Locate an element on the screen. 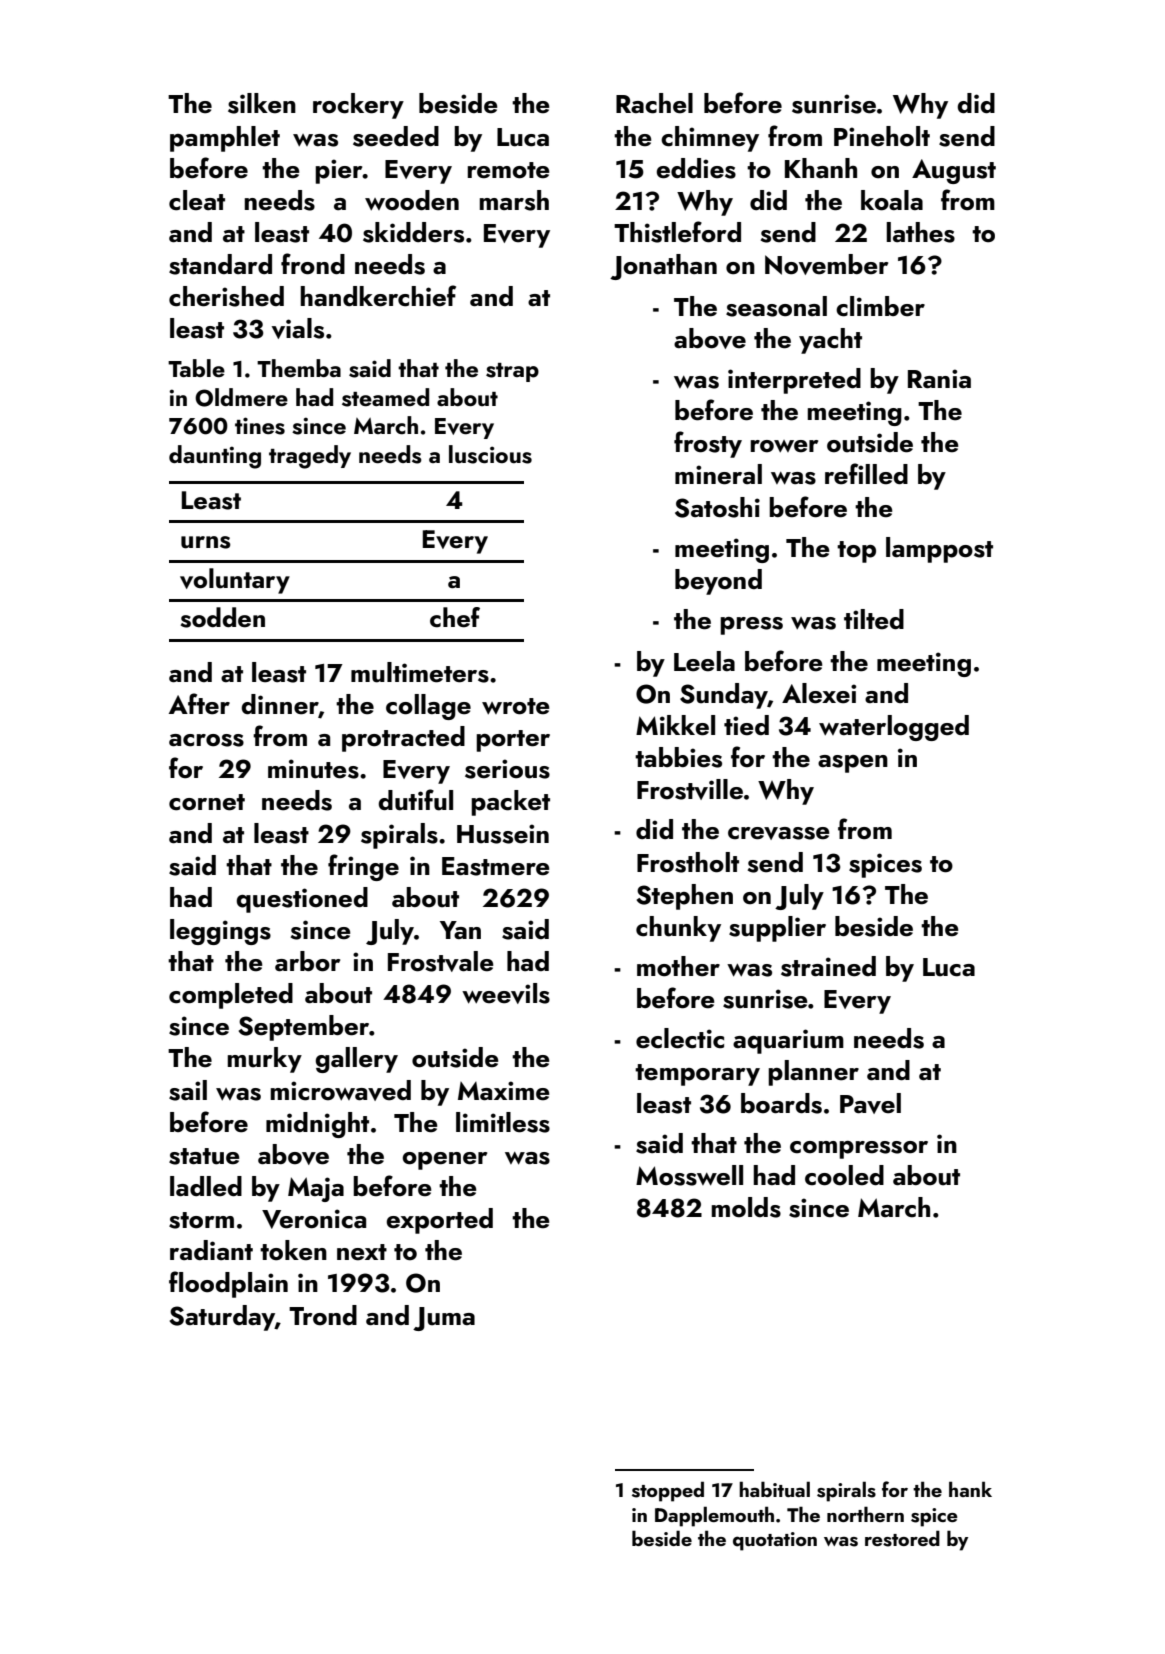  Saturday is located at coordinates (222, 1318).
